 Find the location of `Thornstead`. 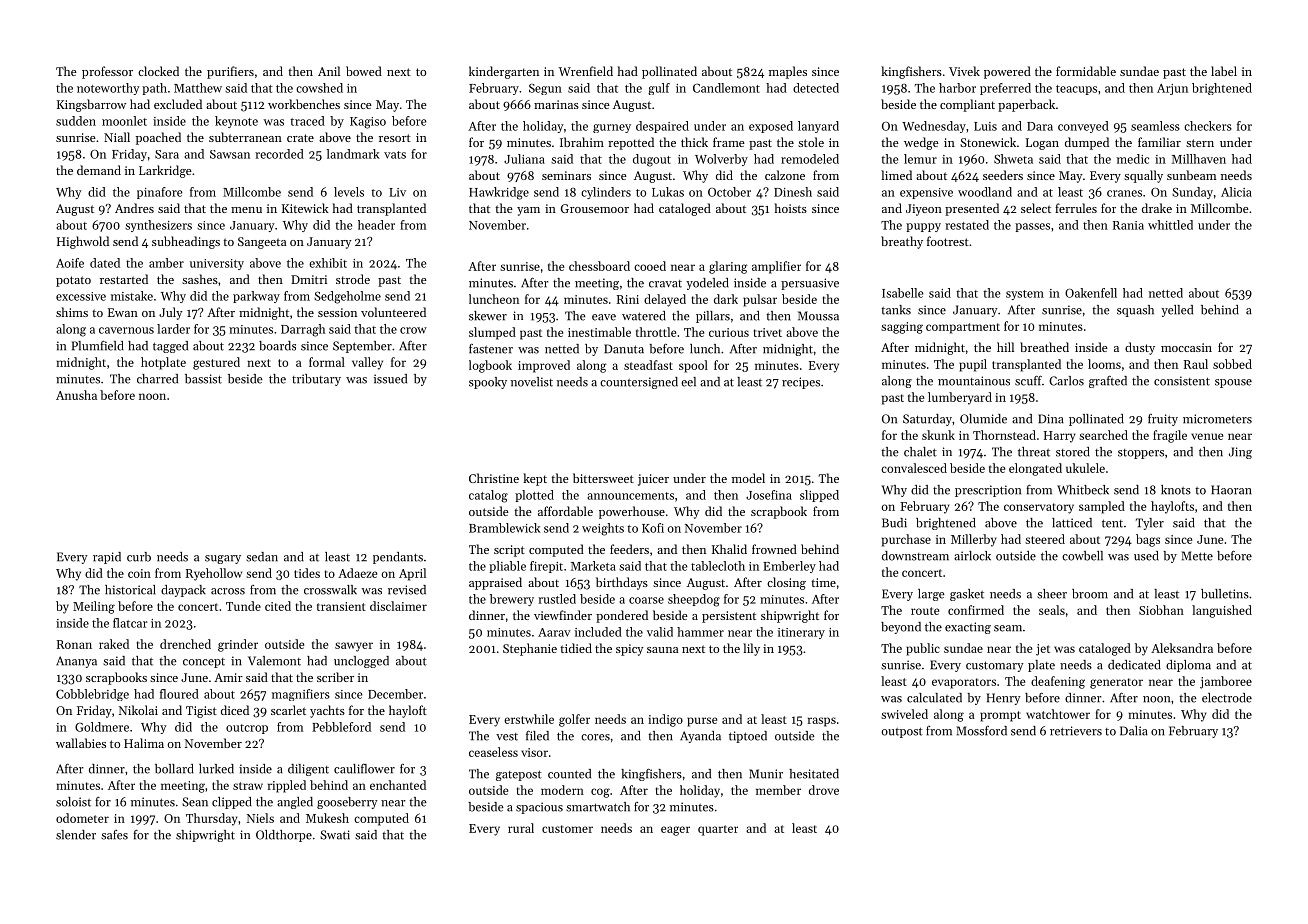

Thornstead is located at coordinates (1004, 435).
